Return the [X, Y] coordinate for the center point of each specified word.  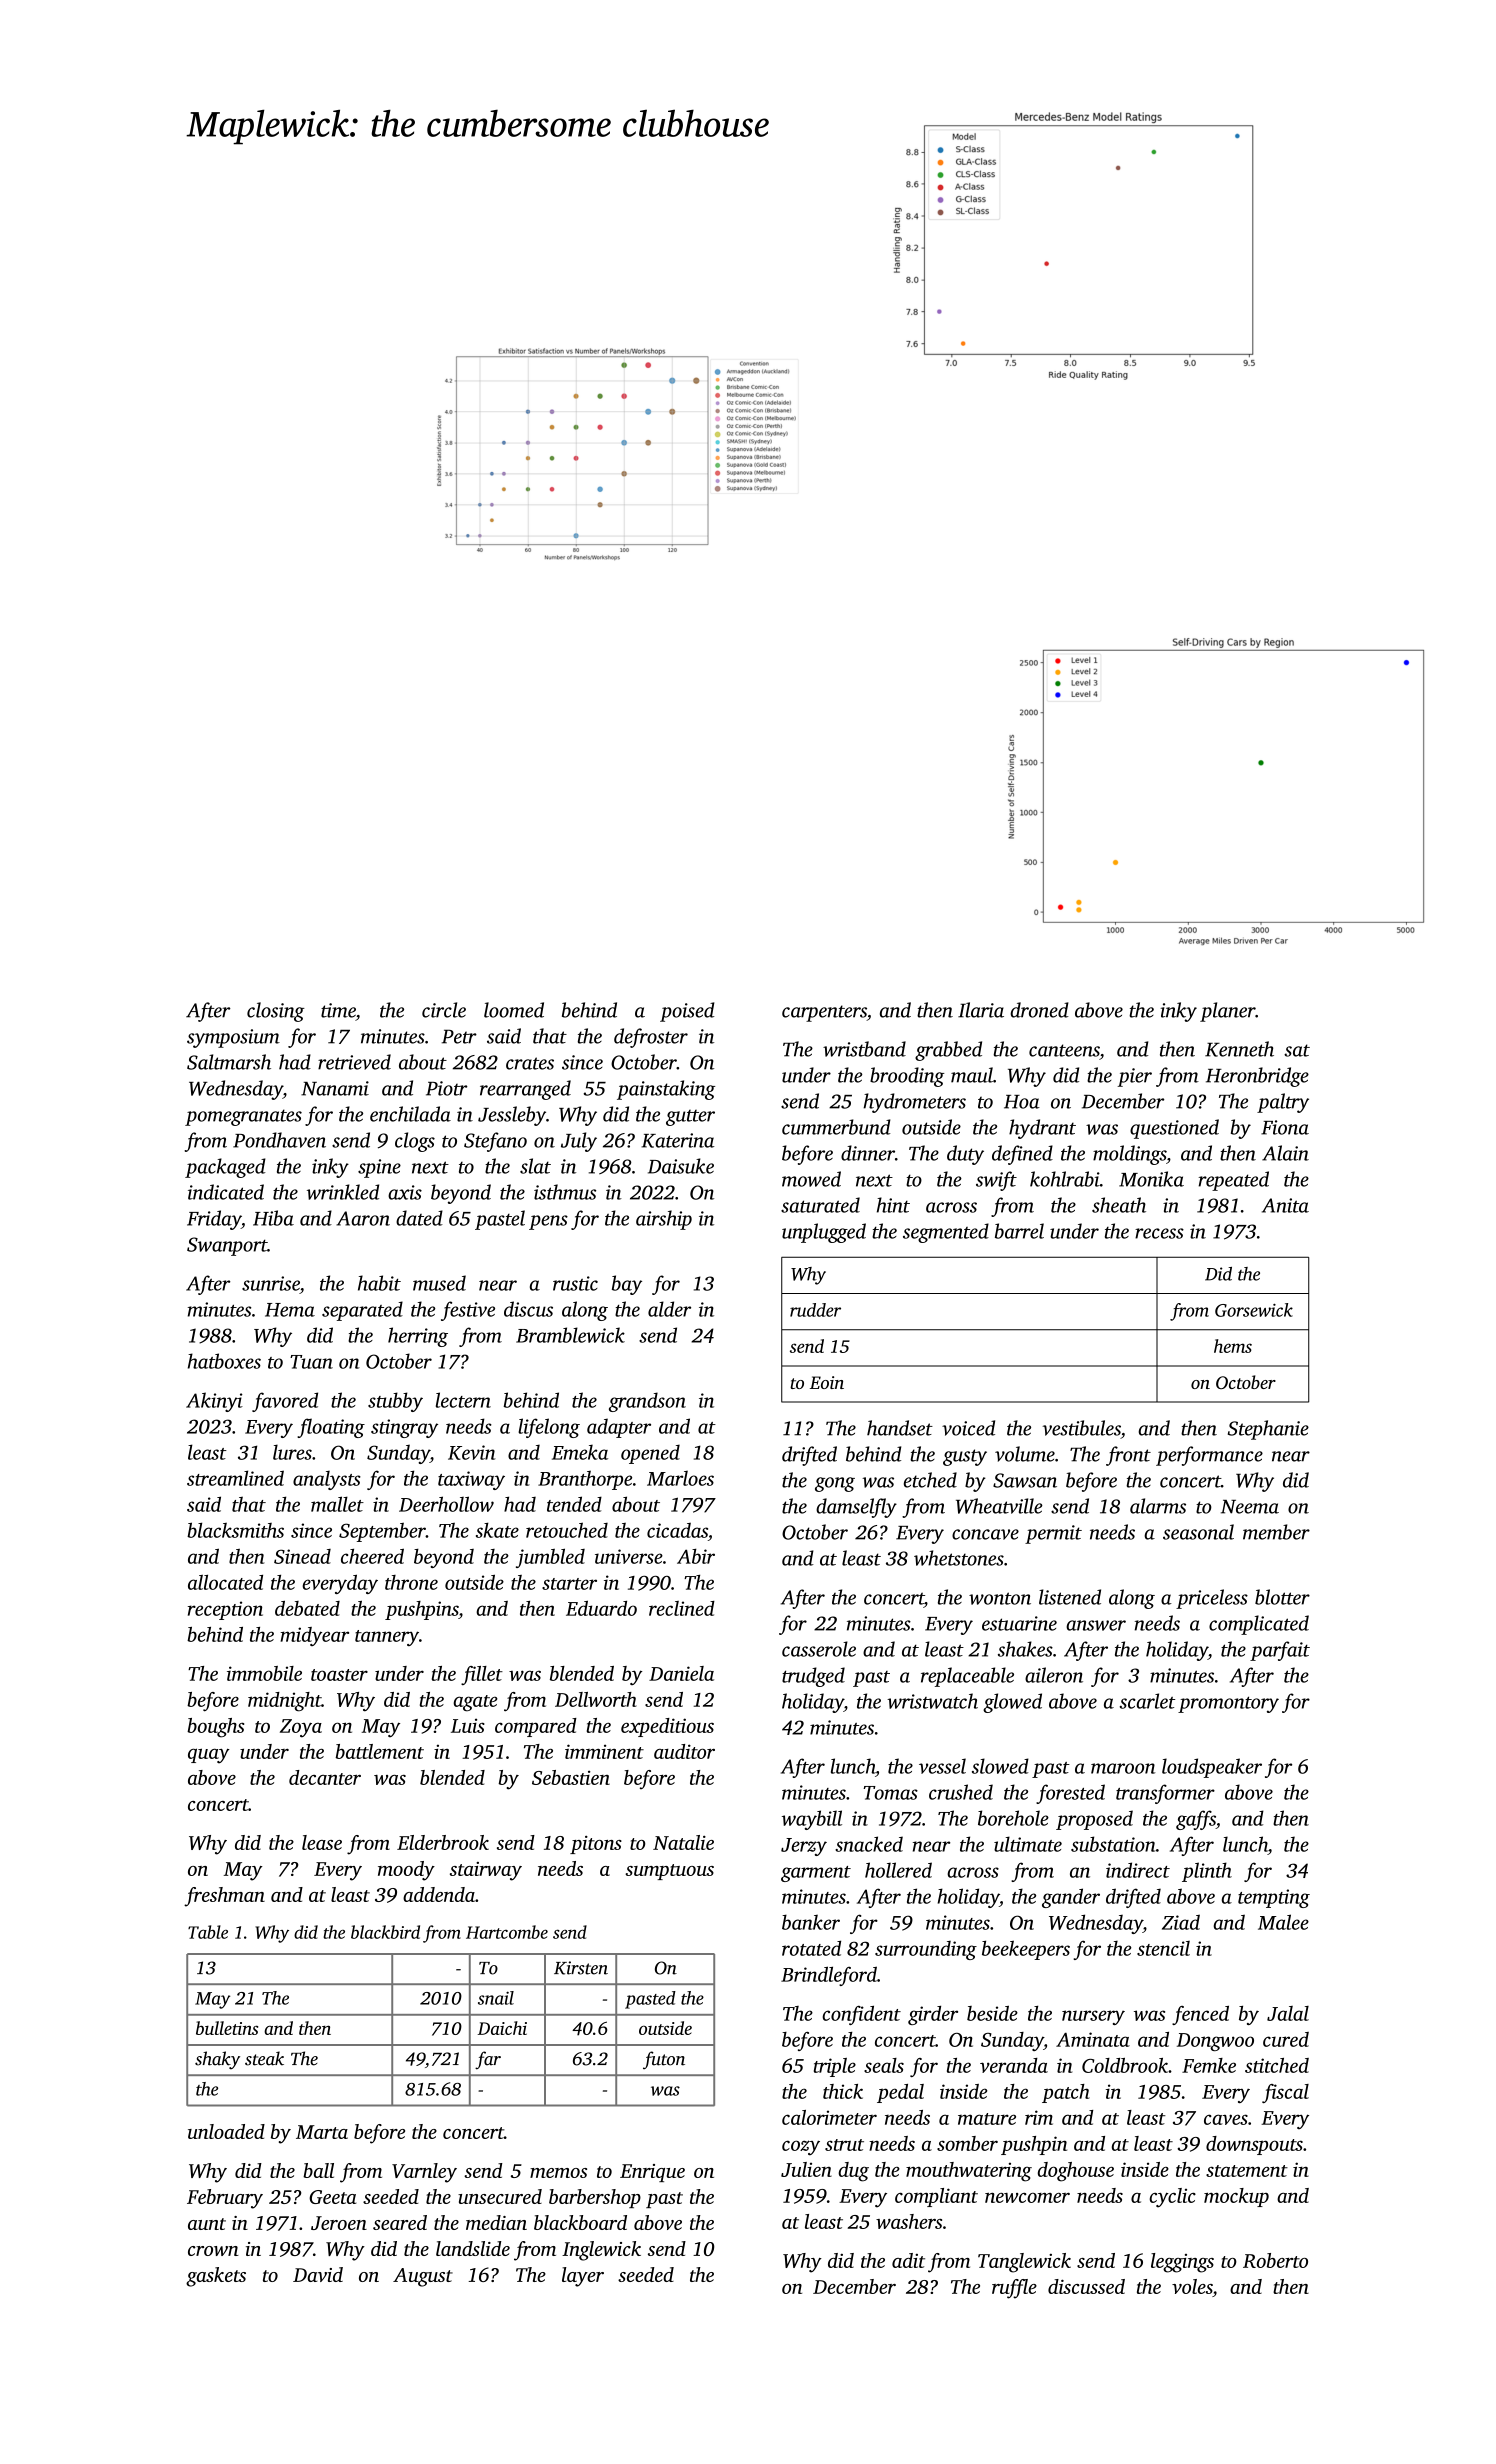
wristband [864, 1049]
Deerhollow [446, 1504]
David [318, 2274]
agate [475, 1703]
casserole [819, 1649]
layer [583, 2277]
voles [1192, 2288]
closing [276, 1012]
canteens [1064, 1050]
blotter [1282, 1597]
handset [900, 1428]
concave [985, 1534]
